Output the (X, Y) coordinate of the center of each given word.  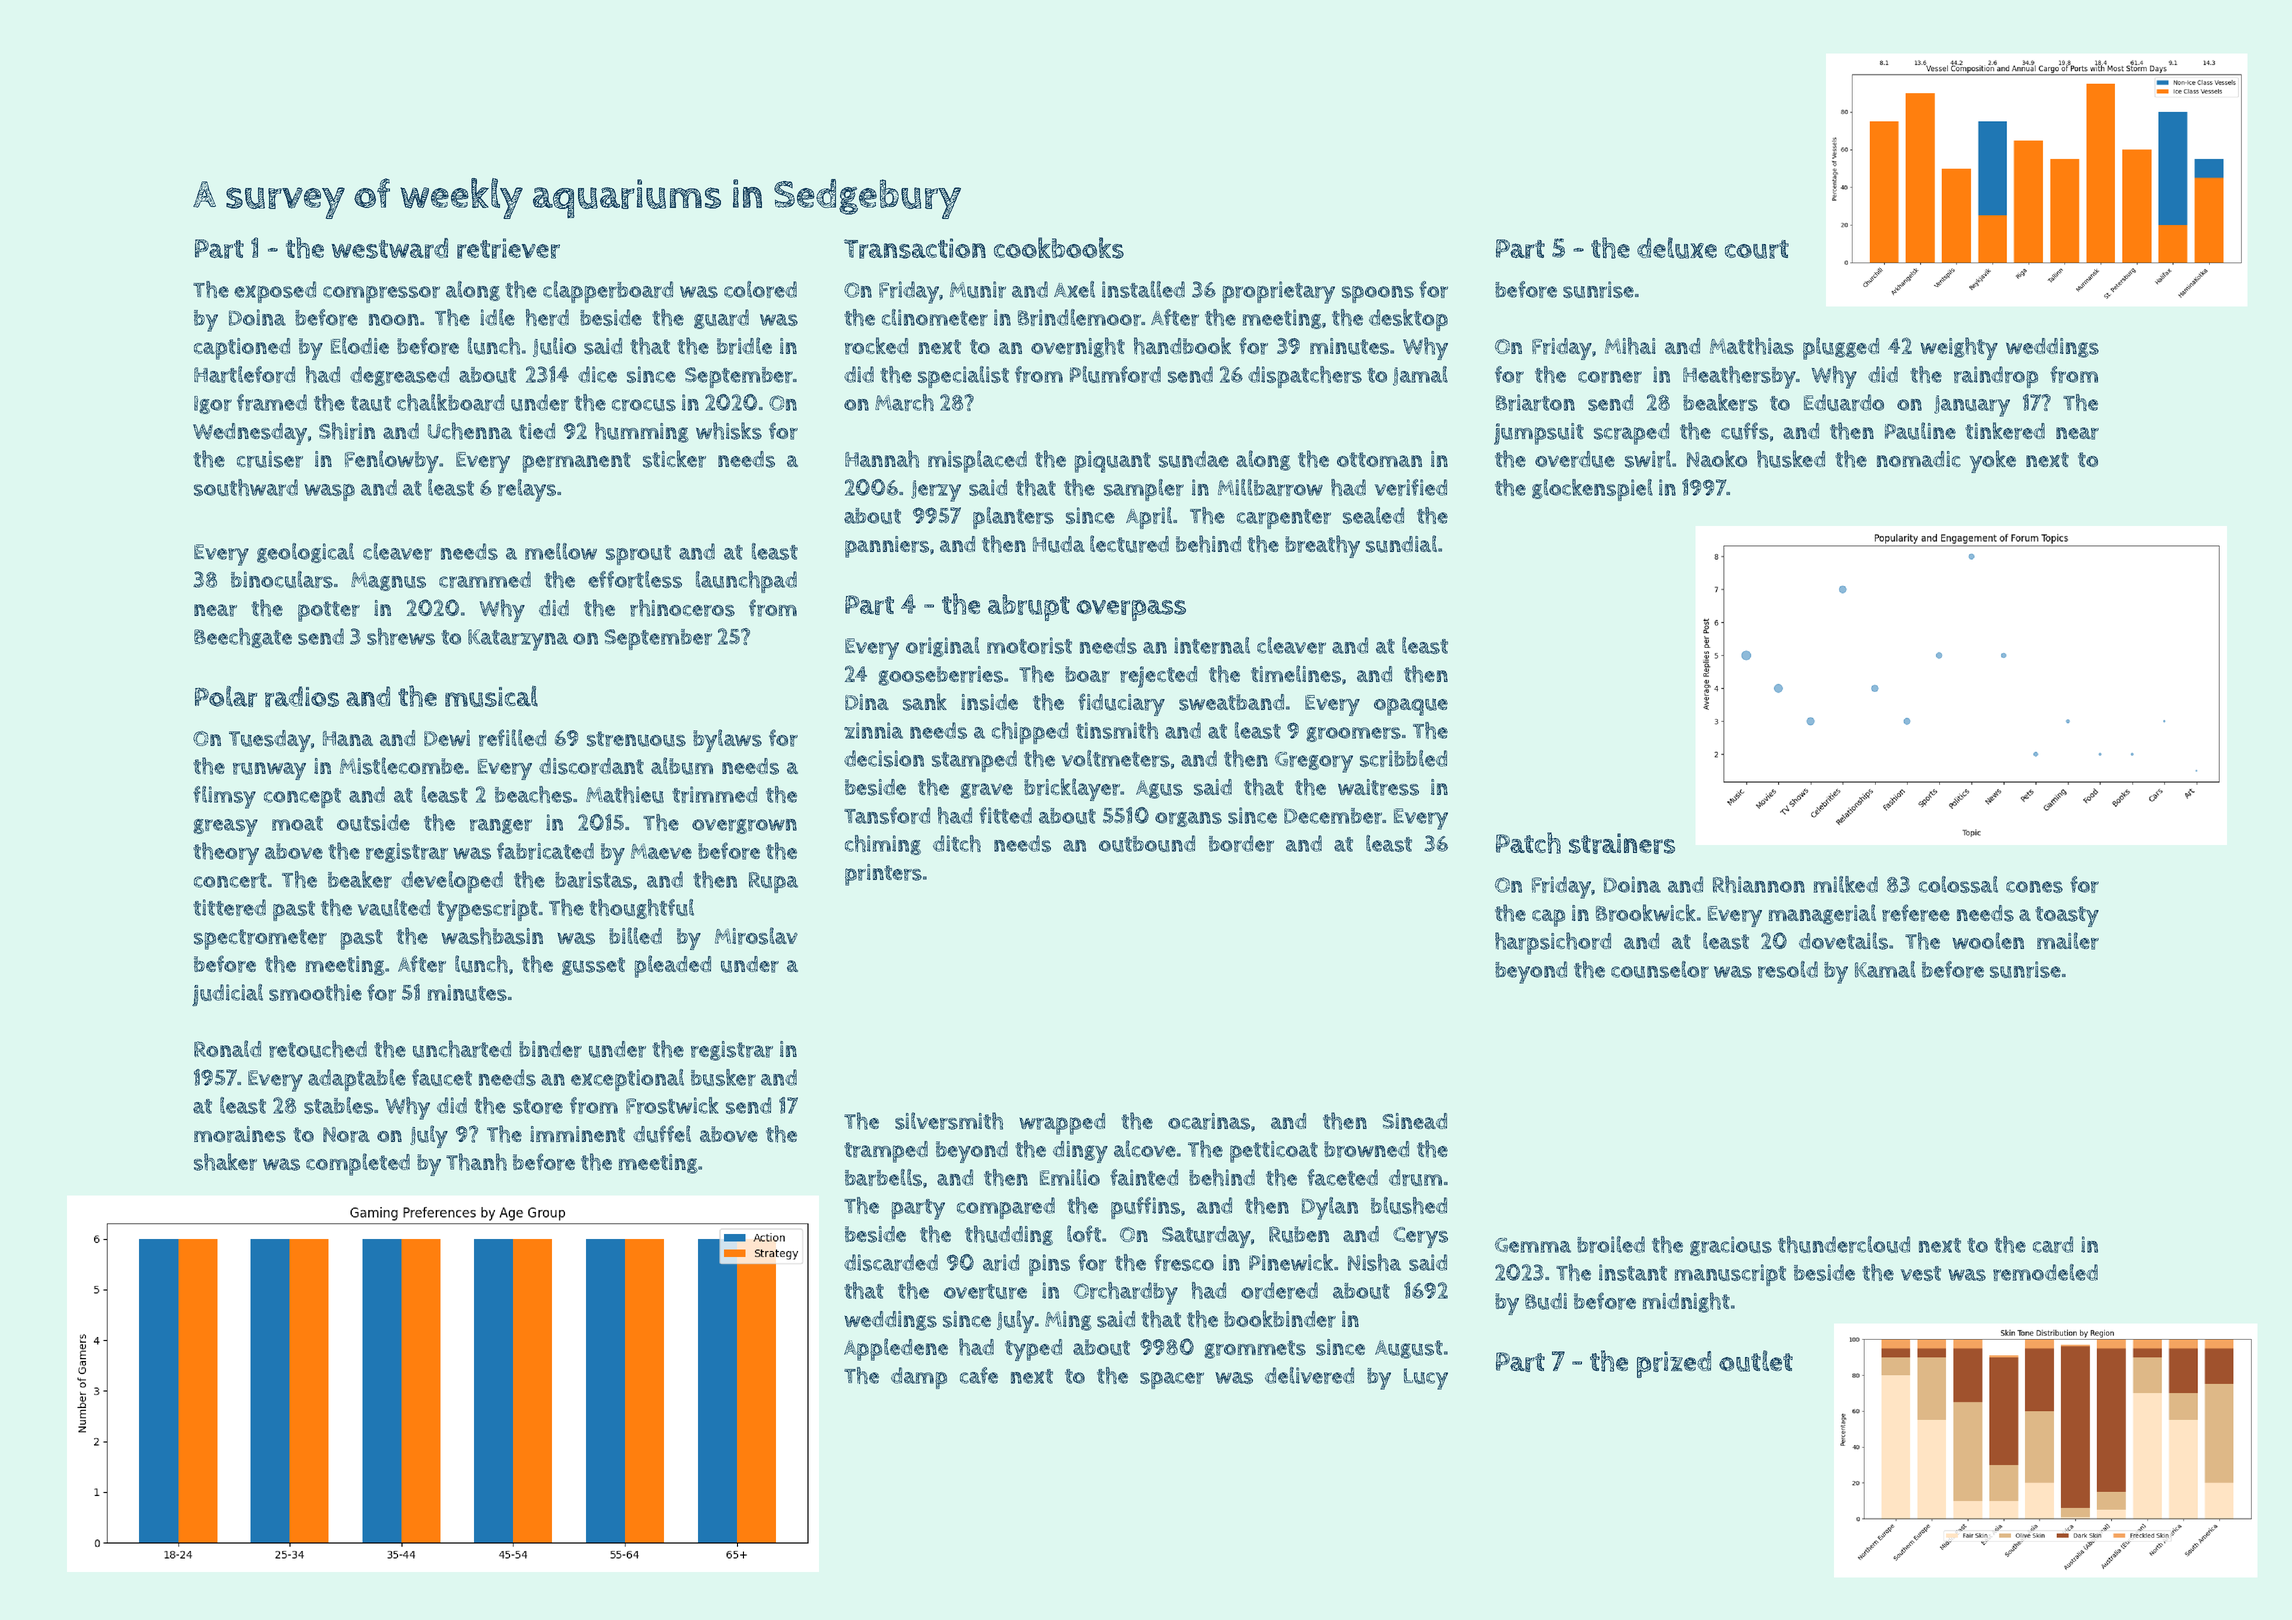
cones (2034, 887)
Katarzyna (518, 640)
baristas (593, 879)
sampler (1144, 490)
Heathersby (1739, 377)
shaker (225, 1162)
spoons (1378, 294)
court (1757, 249)
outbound (1147, 843)
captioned (242, 349)
